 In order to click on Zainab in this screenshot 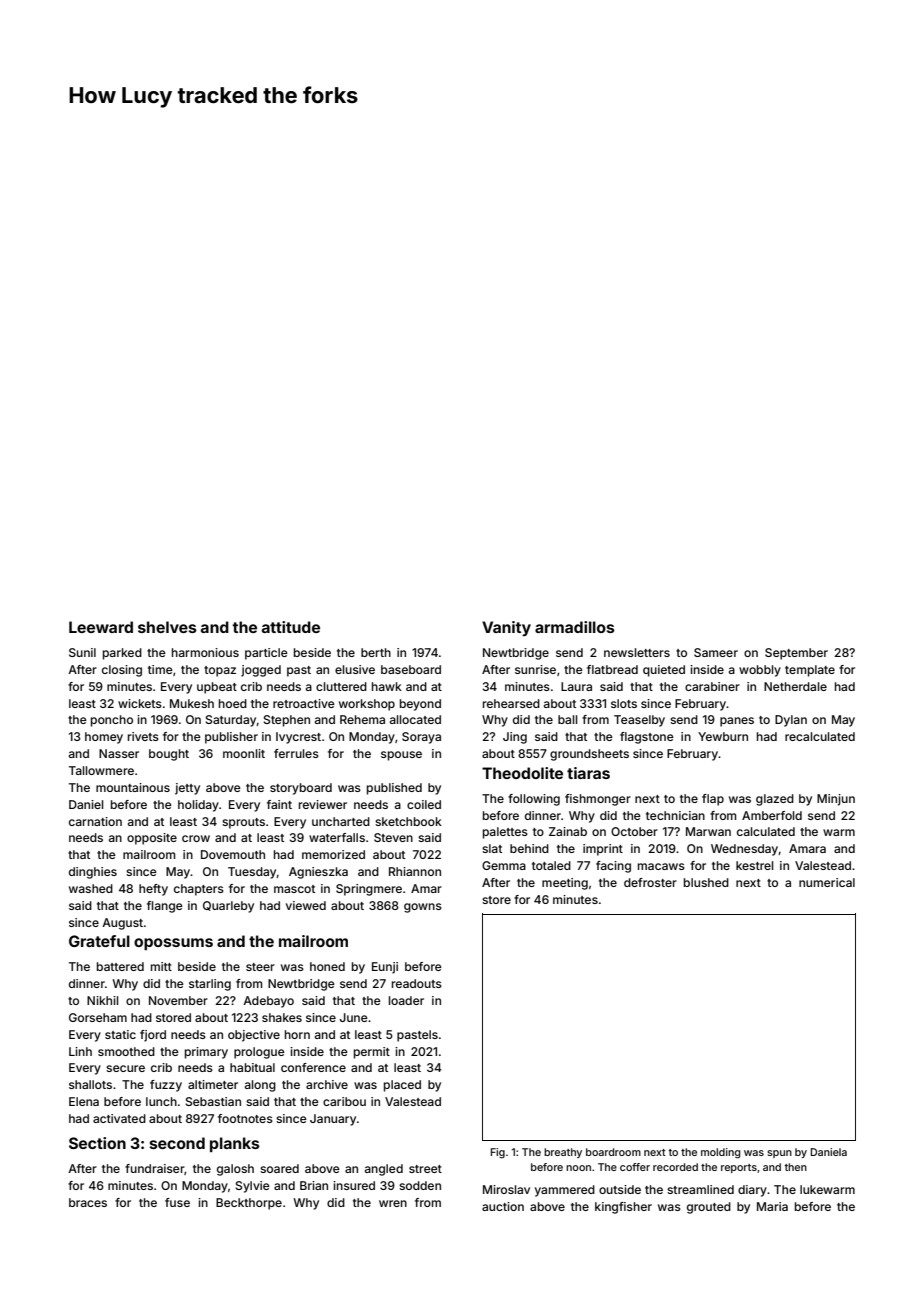, I will do `click(568, 831)`.
